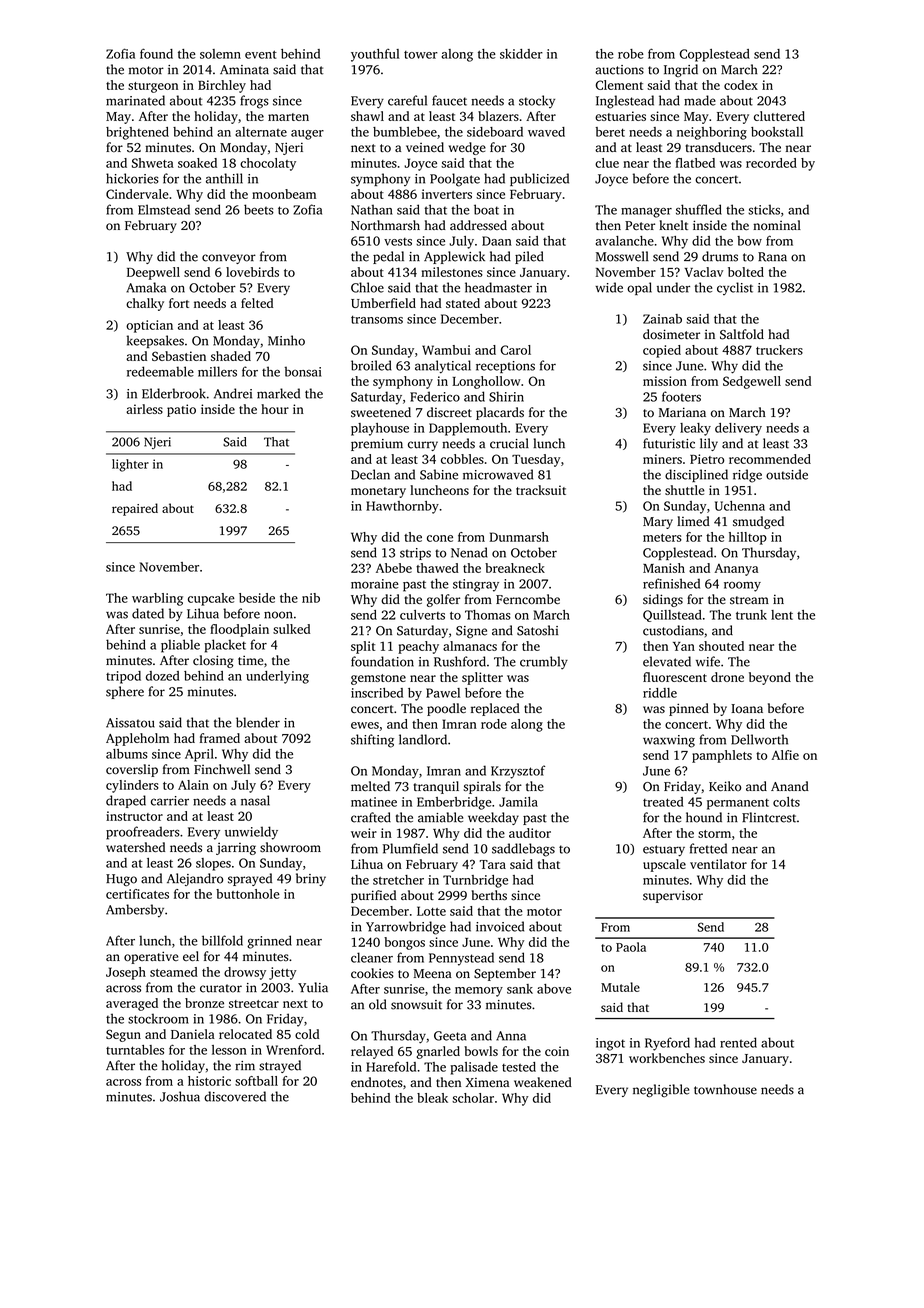  Describe the element at coordinates (782, 615) in the screenshot. I see `lent` at that location.
